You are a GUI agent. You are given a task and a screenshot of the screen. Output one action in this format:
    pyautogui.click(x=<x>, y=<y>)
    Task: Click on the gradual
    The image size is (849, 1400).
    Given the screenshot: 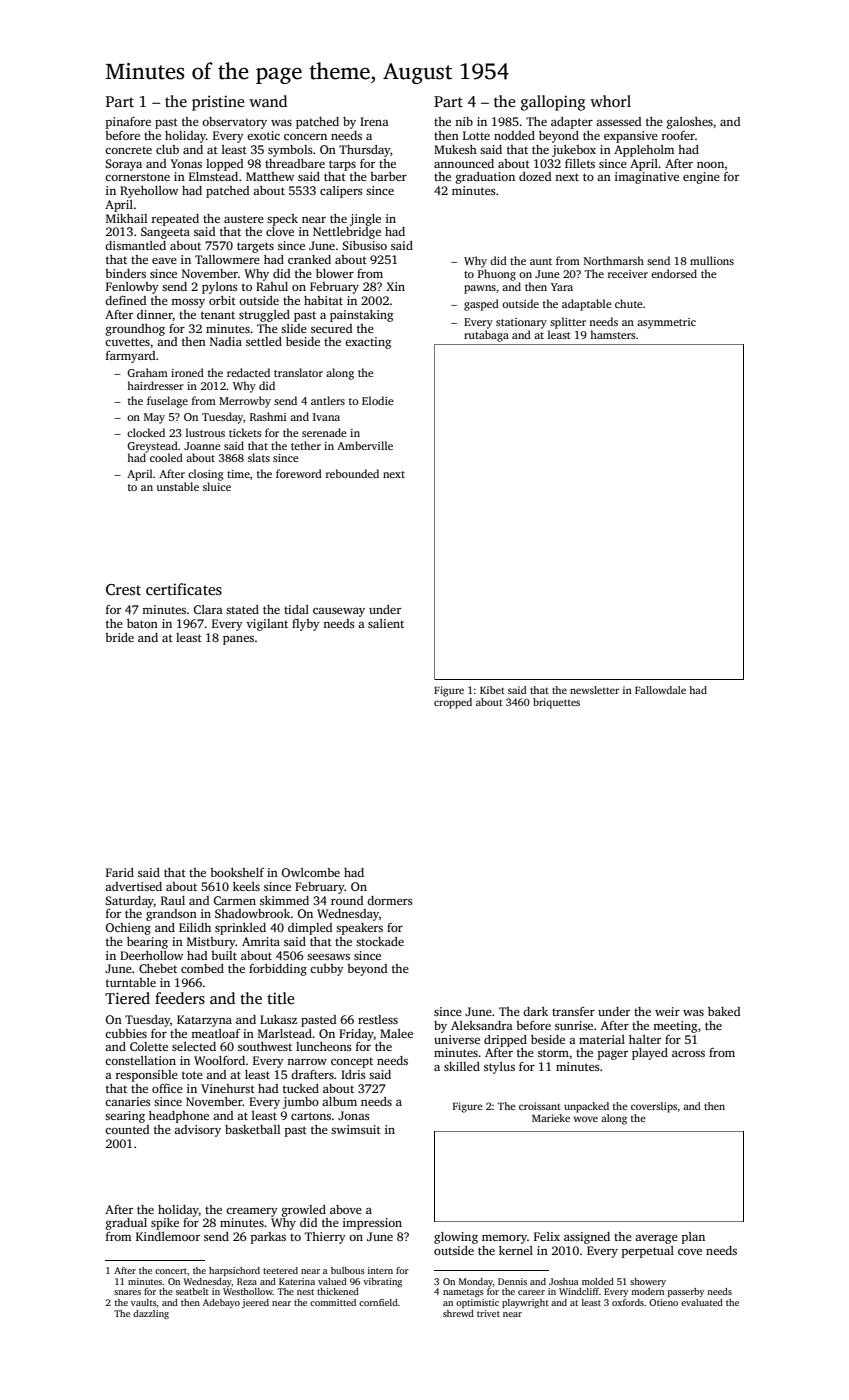 What is the action you would take?
    pyautogui.click(x=126, y=1224)
